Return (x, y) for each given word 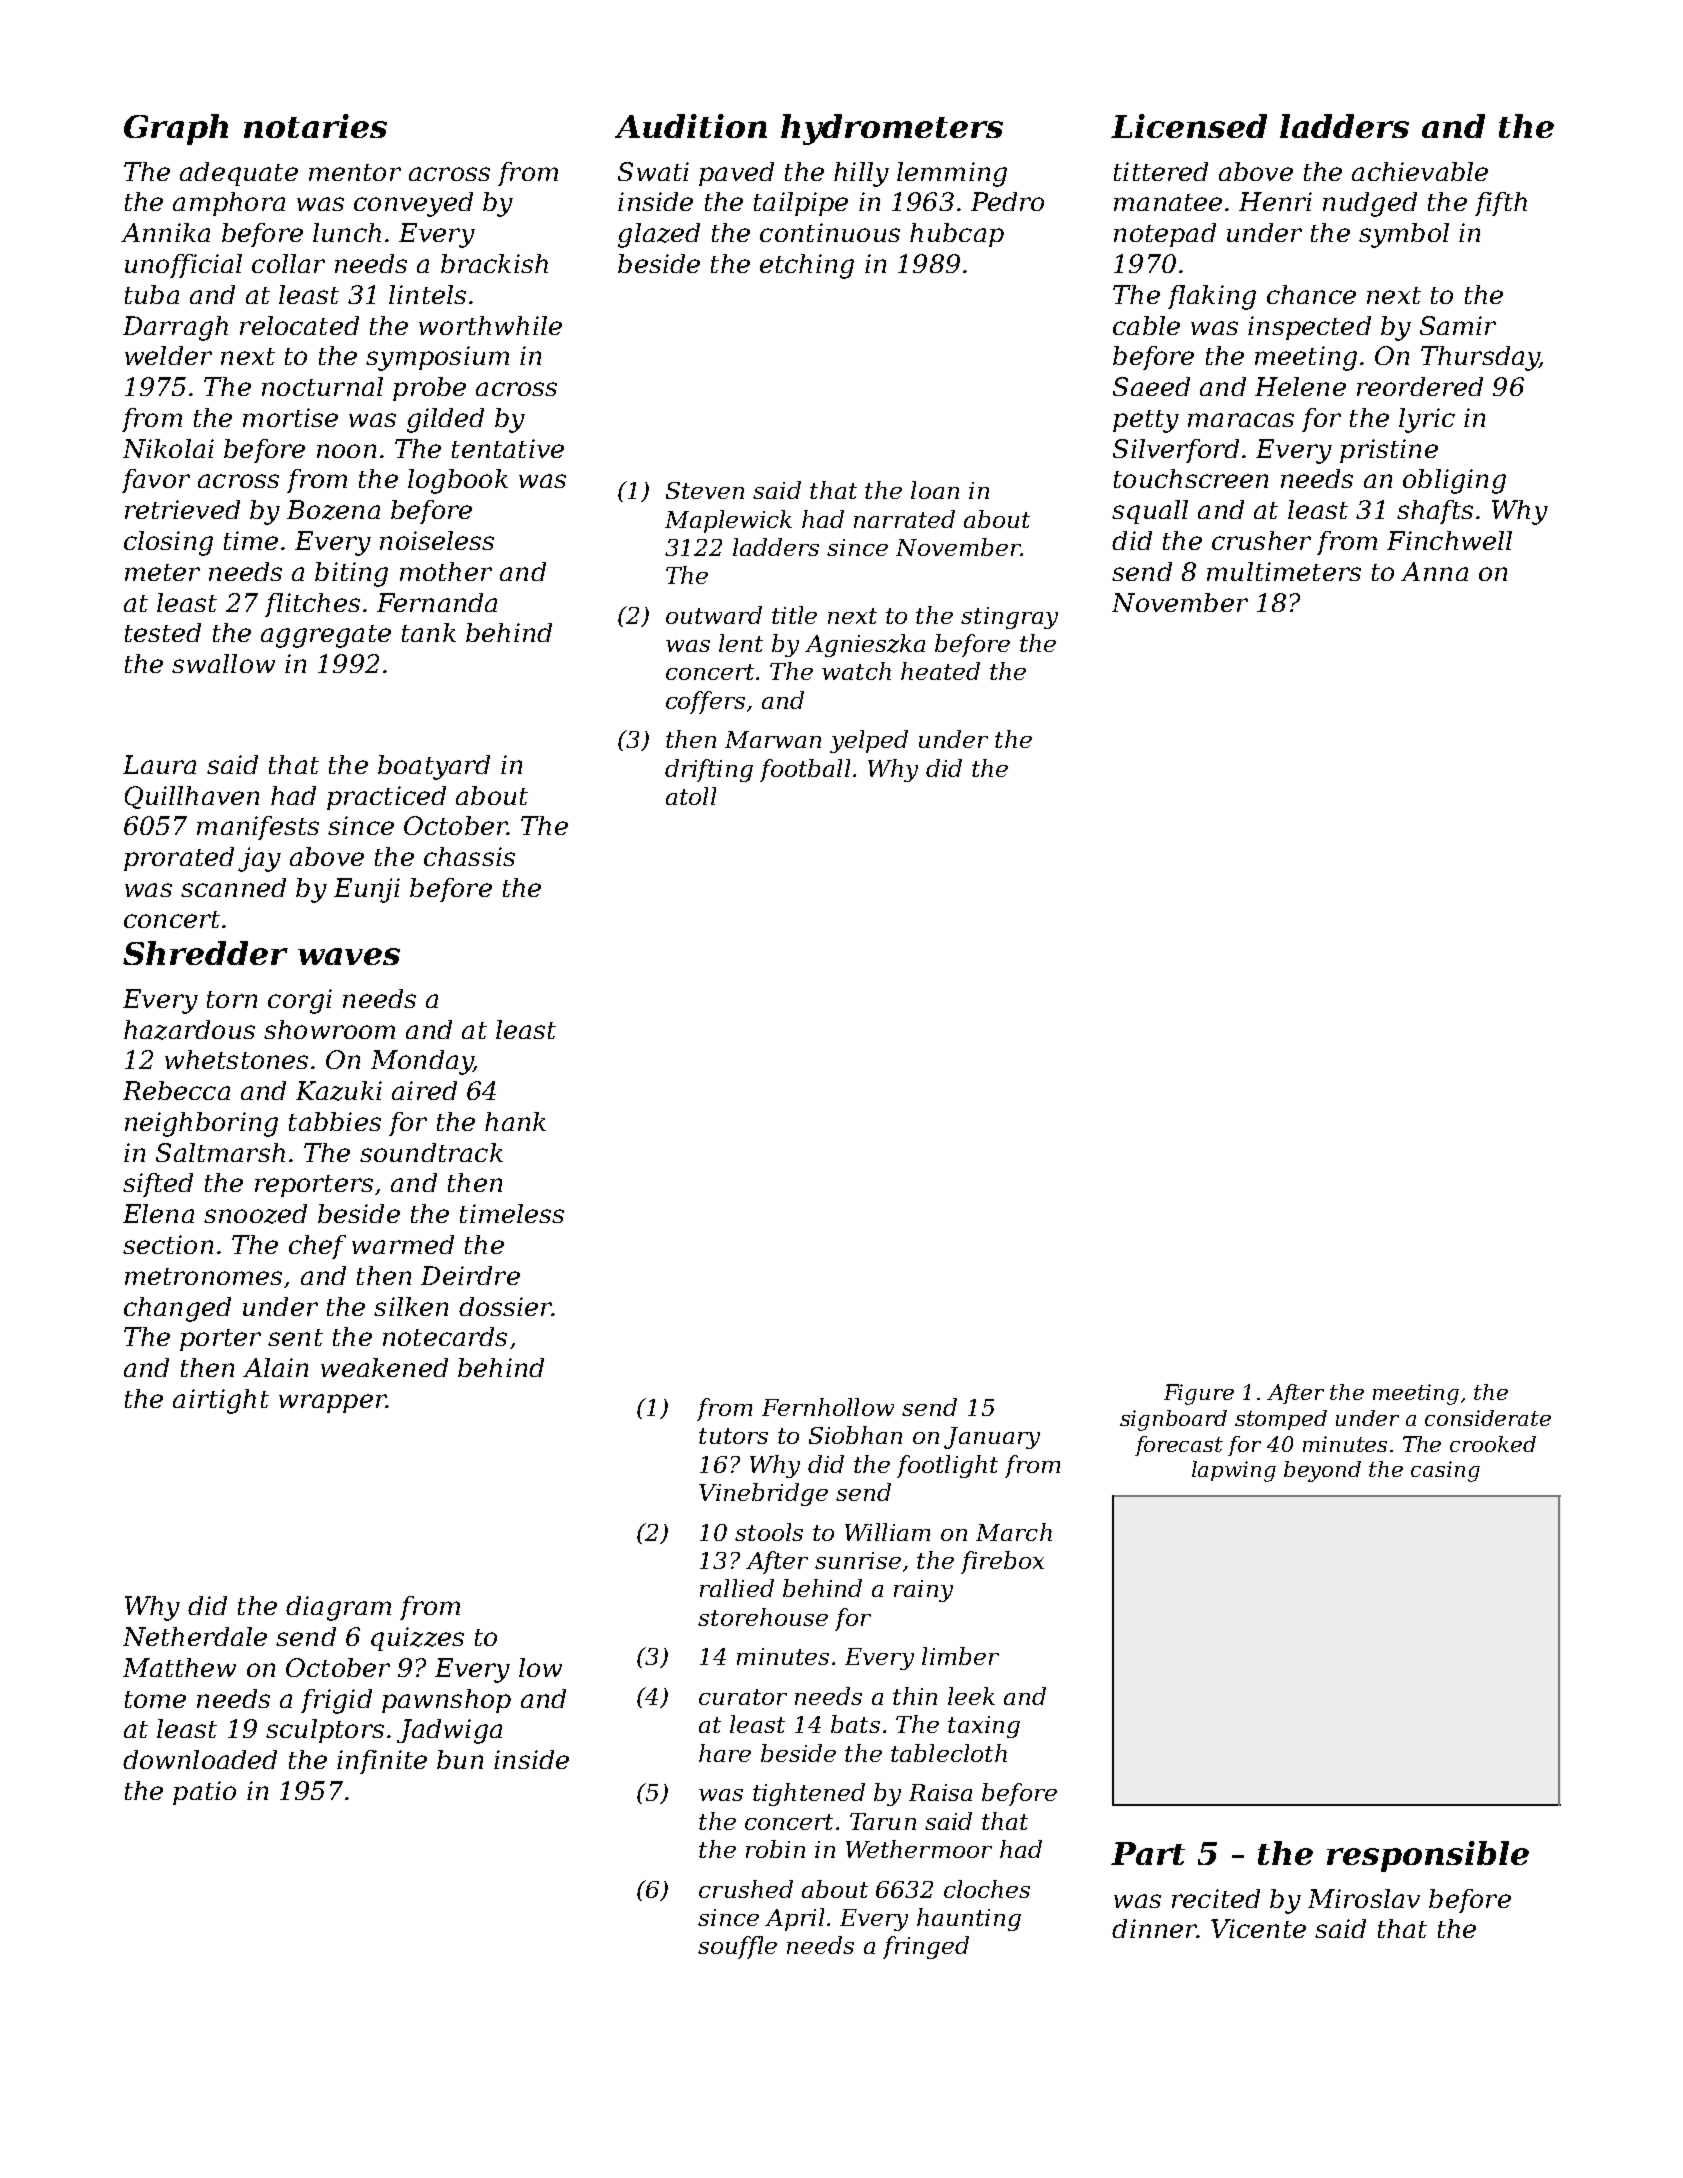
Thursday (1480, 358)
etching (807, 266)
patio (204, 1793)
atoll (691, 796)
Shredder (205, 953)
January (992, 1438)
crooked (1493, 1444)
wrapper (332, 1403)
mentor (355, 172)
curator (743, 1697)
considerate (1488, 1418)
